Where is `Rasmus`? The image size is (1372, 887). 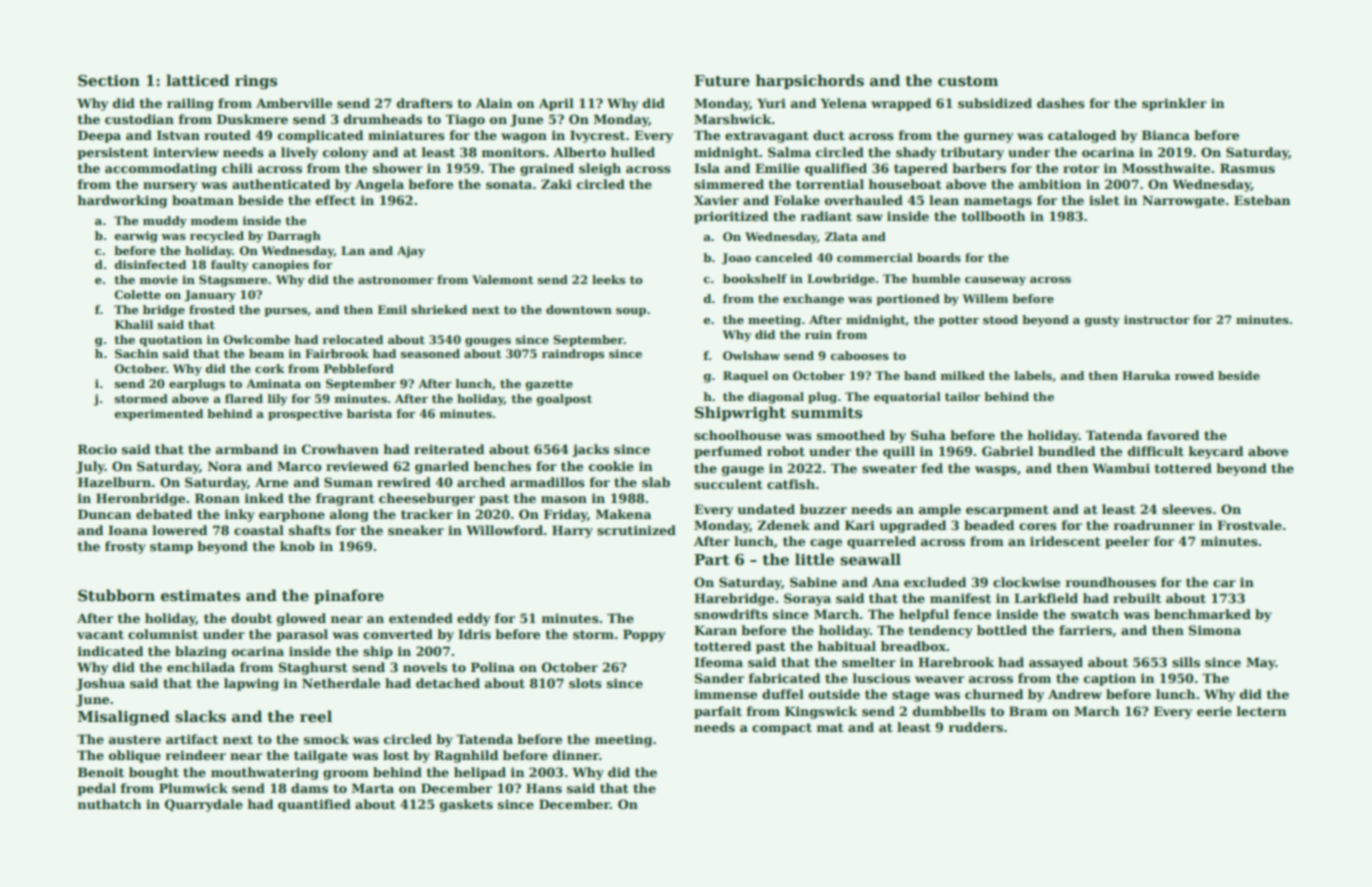
Rasmus is located at coordinates (1247, 168).
